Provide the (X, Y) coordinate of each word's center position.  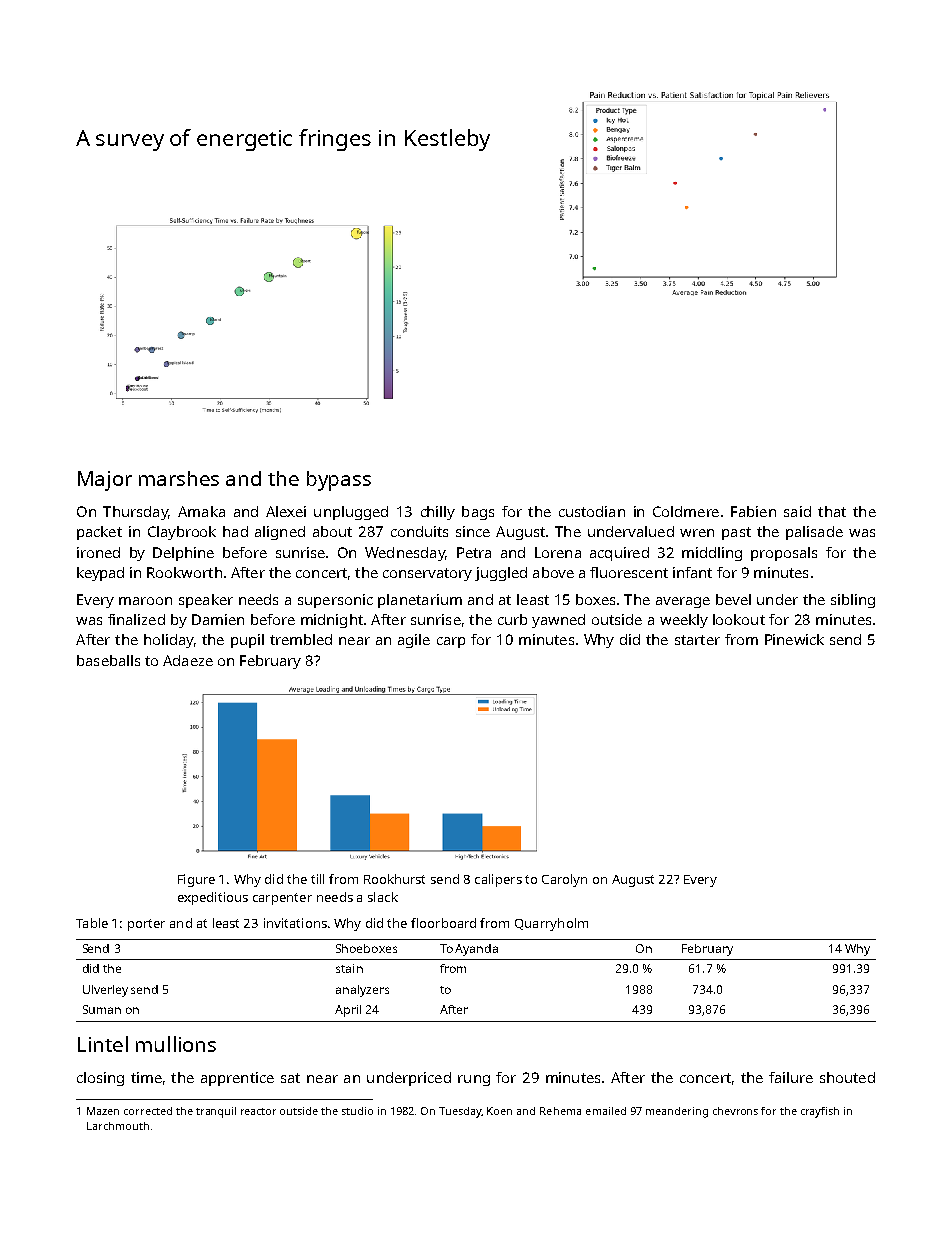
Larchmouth (118, 1126)
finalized (136, 619)
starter (697, 640)
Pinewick (794, 639)
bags (478, 513)
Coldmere (686, 511)
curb (512, 619)
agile (414, 641)
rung (474, 1080)
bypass (339, 481)
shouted (847, 1077)
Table (92, 923)
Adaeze (188, 660)
